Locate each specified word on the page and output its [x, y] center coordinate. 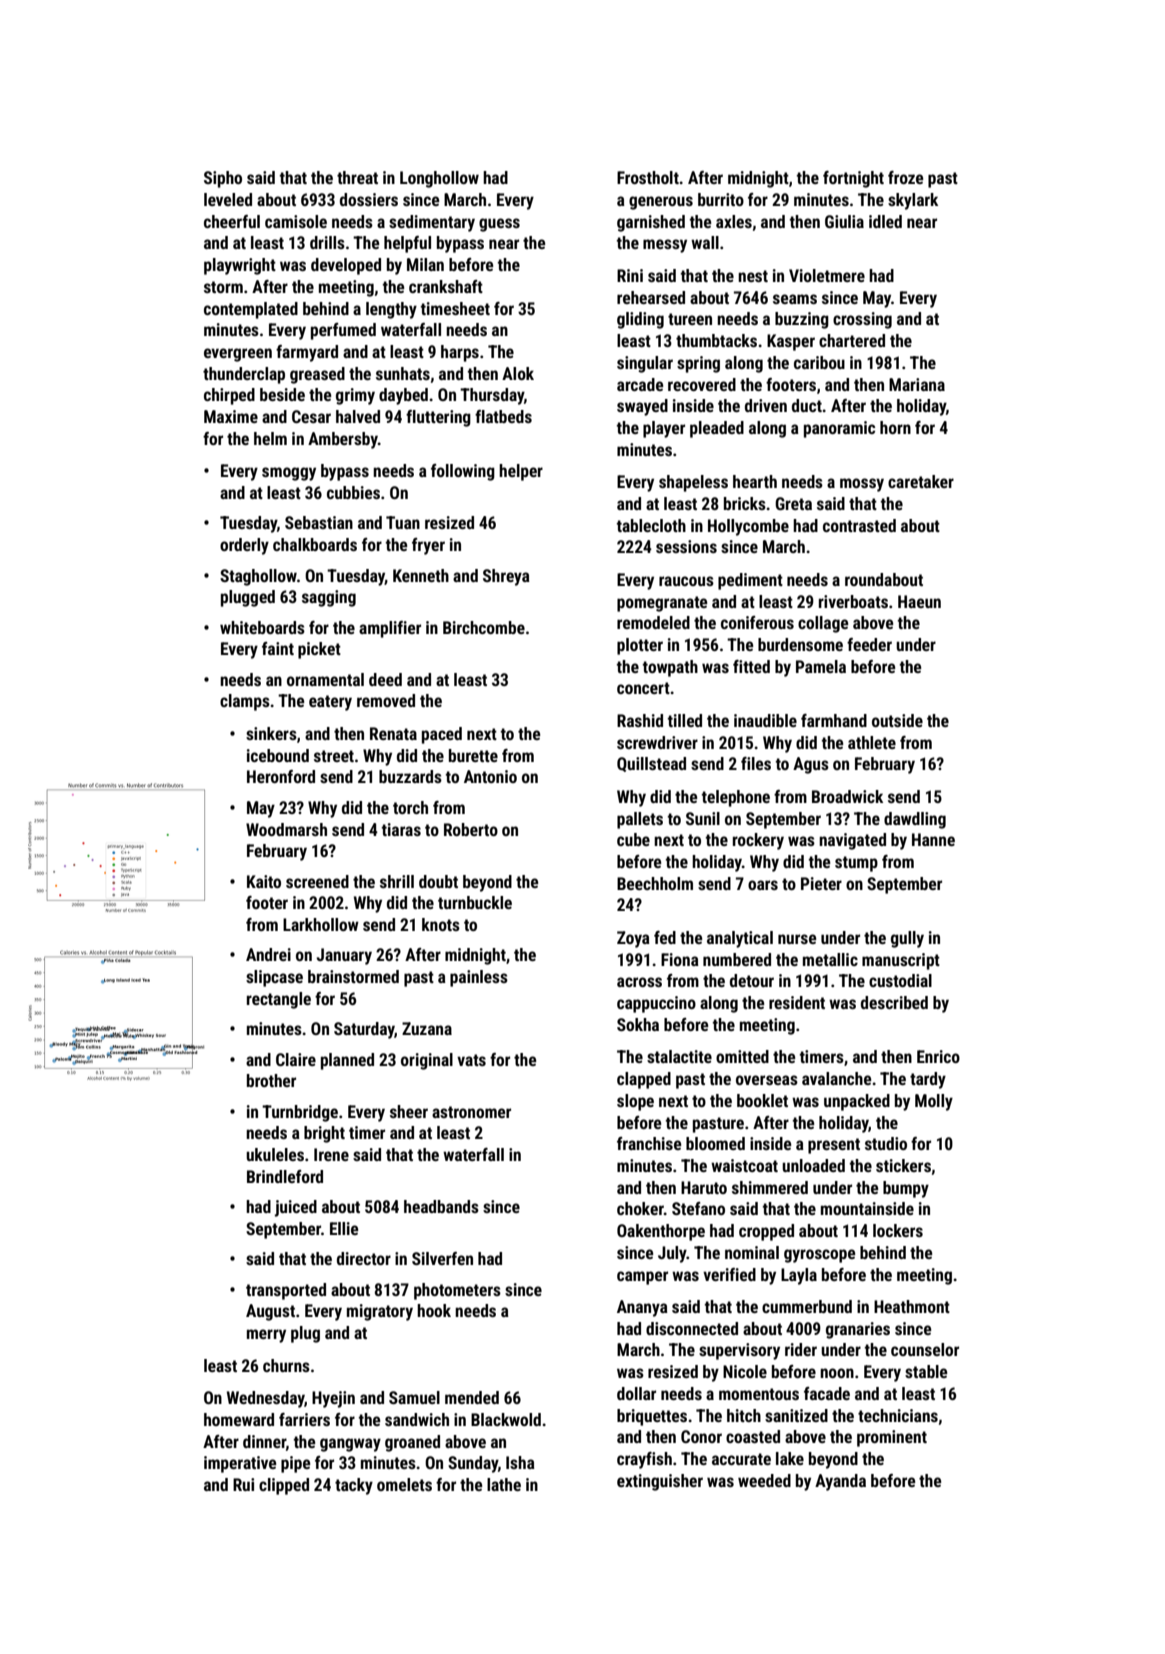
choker [640, 1208]
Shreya [506, 577]
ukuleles [275, 1154]
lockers [898, 1230]
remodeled [653, 622]
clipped [284, 1486]
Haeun [919, 601]
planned [347, 1061]
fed [665, 937]
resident [797, 1002]
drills [327, 242]
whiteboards [262, 627]
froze [905, 177]
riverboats [853, 601]
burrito [721, 199]
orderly [244, 546]
